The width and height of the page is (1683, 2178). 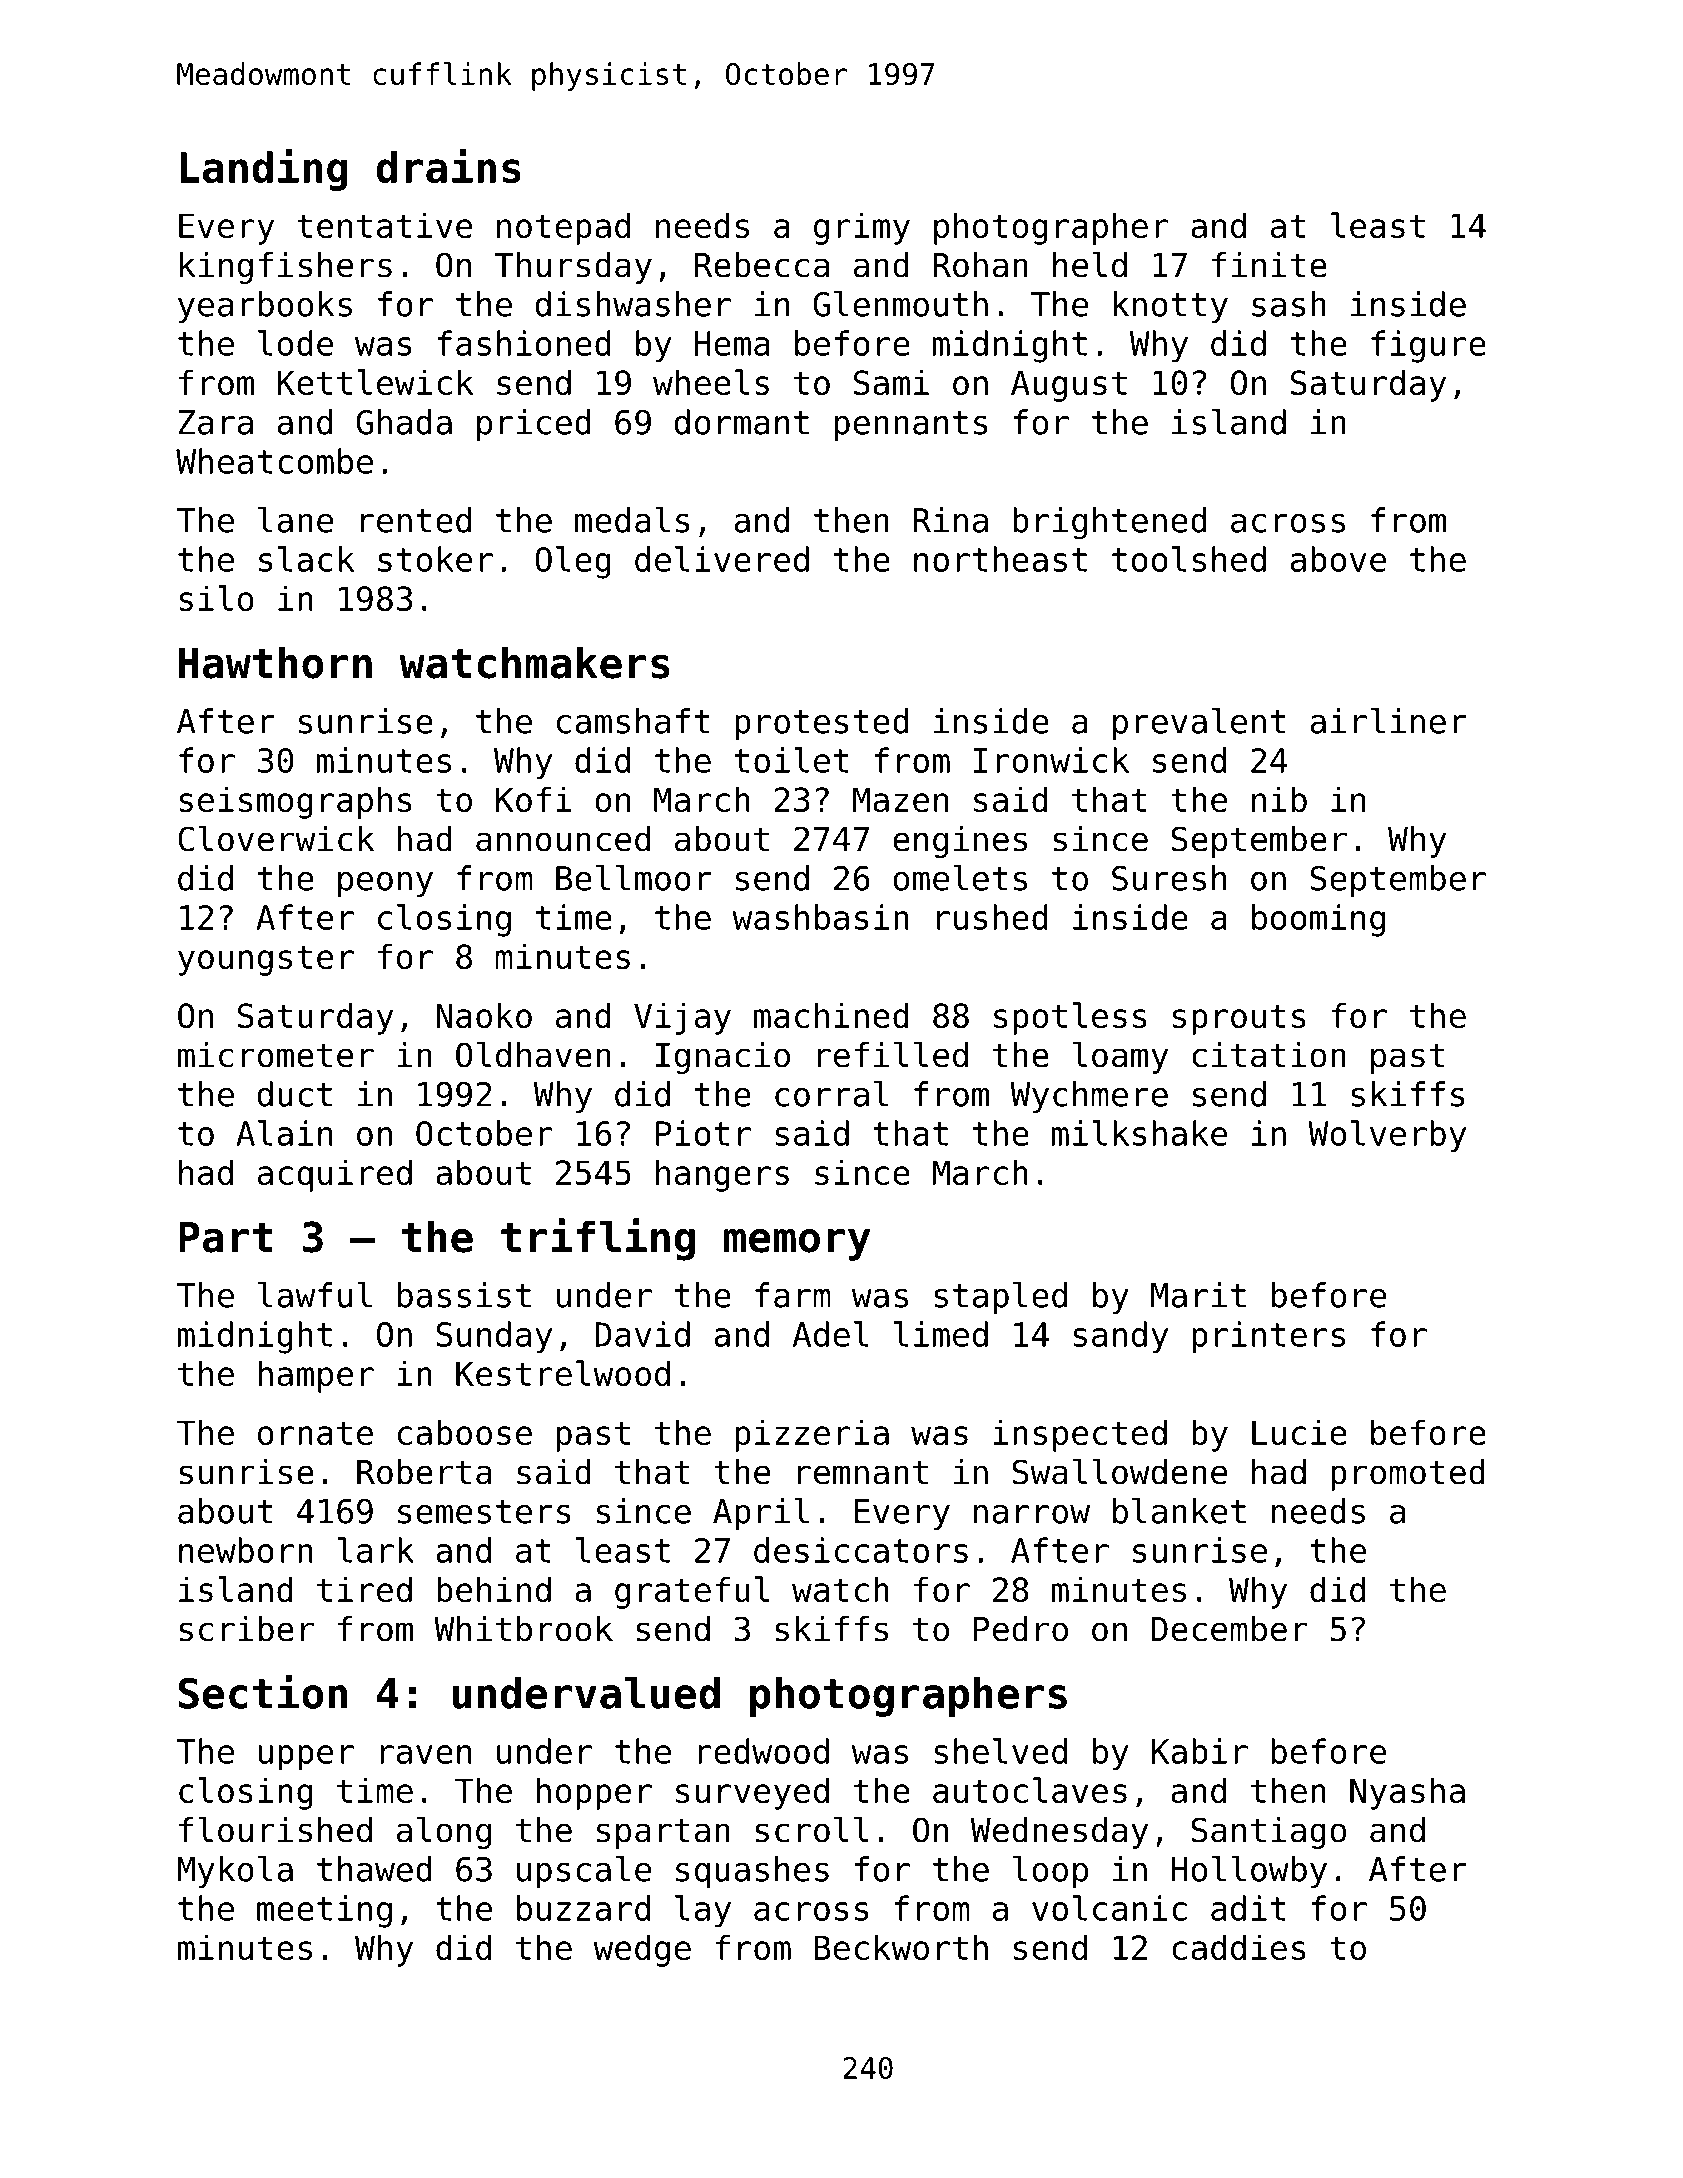 I want to click on Ironwick, so click(x=1051, y=760).
